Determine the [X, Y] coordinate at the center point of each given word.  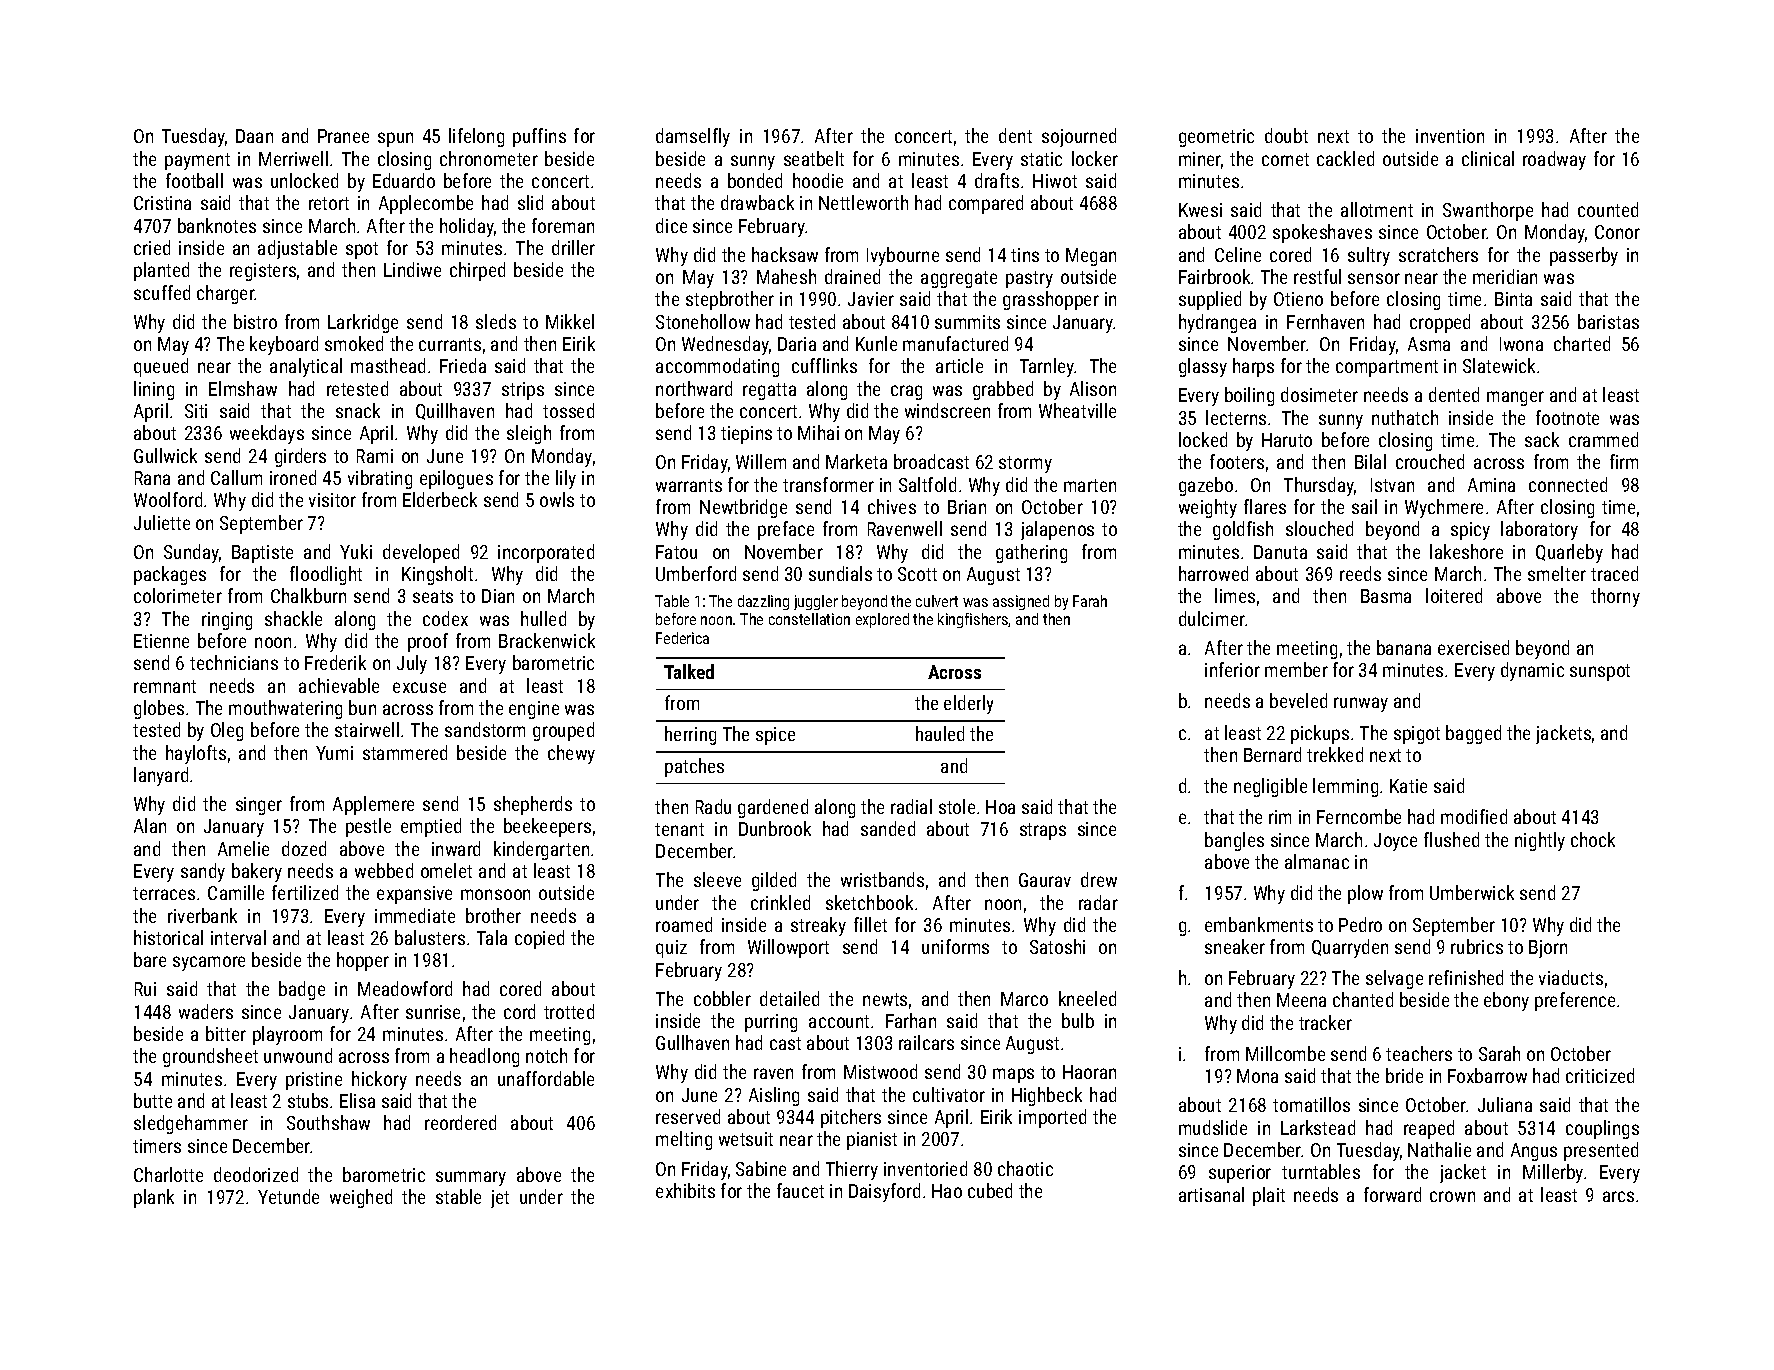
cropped [1440, 323]
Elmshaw [243, 388]
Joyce [1395, 842]
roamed [684, 924]
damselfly [693, 137]
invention [1450, 136]
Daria [797, 344]
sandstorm [485, 729]
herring [690, 735]
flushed [1451, 839]
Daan [254, 136]
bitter [226, 1033]
